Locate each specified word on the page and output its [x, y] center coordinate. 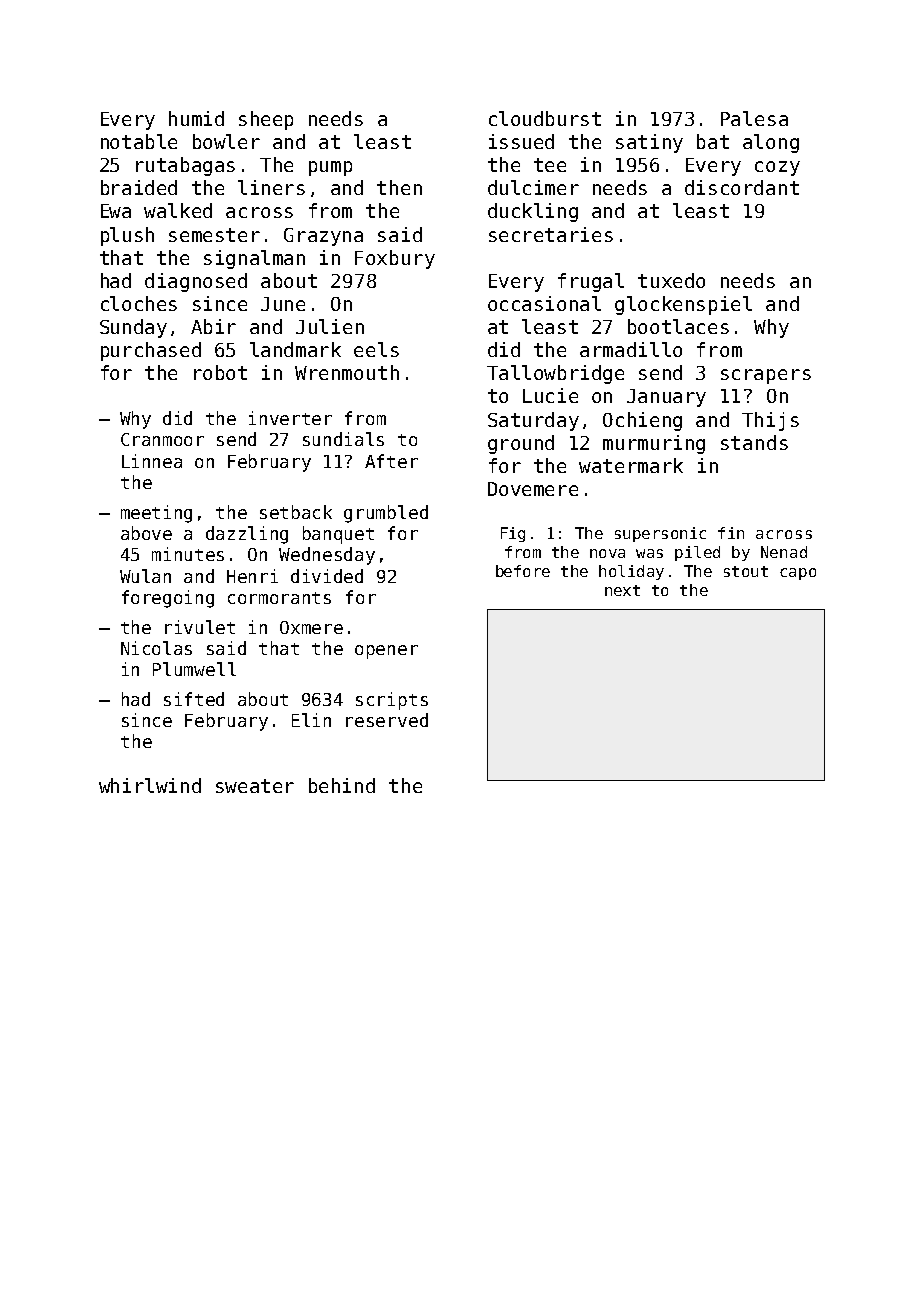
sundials [343, 439]
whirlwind [150, 785]
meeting [156, 514]
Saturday [533, 421]
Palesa [754, 118]
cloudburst [545, 118]
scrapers [766, 376]
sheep [266, 120]
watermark [631, 465]
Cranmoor [162, 439]
